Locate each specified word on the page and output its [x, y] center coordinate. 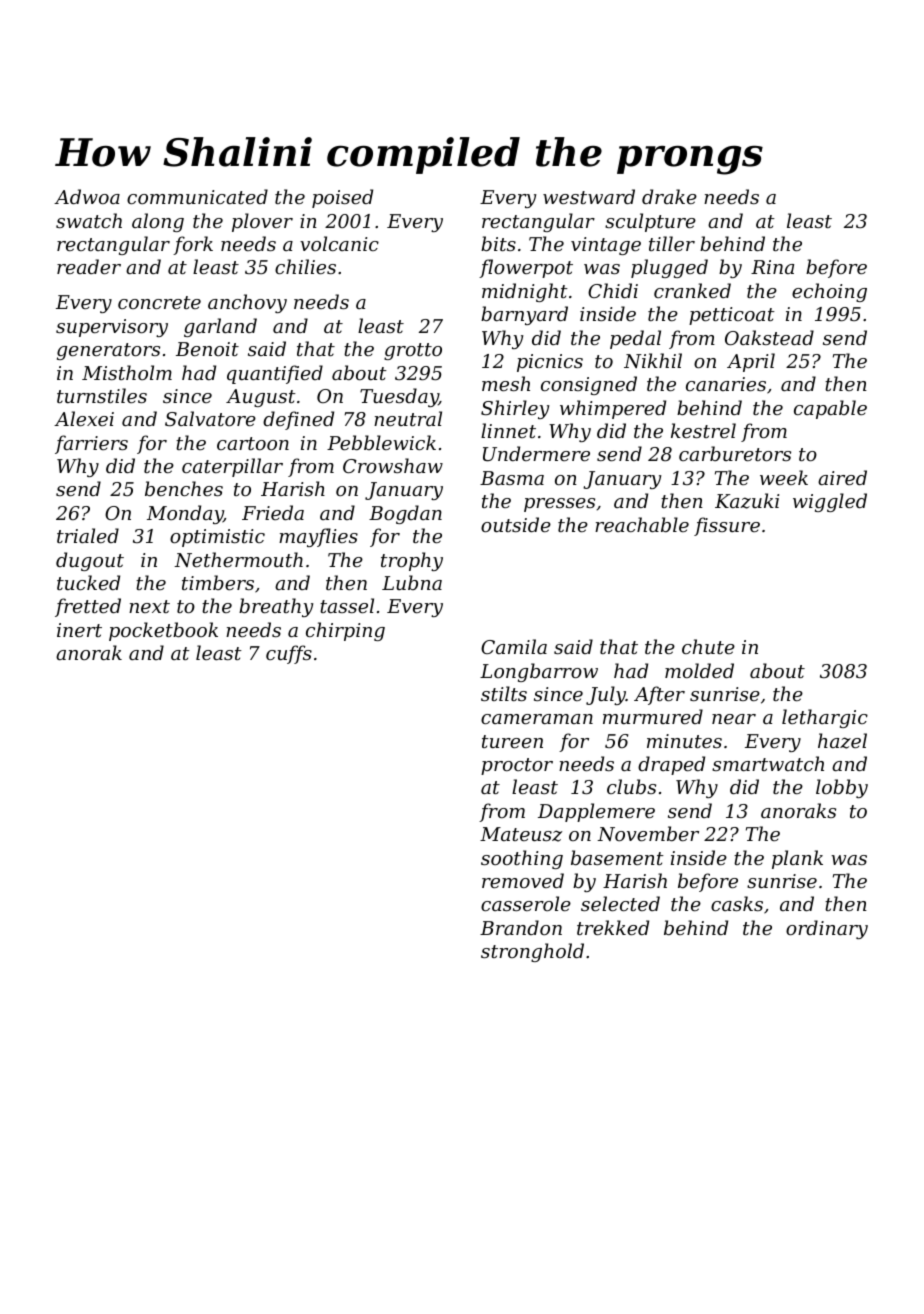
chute [708, 646]
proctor [517, 766]
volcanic [339, 243]
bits [498, 243]
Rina [772, 267]
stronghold [532, 952]
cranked [692, 290]
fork [193, 245]
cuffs [289, 654]
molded [699, 670]
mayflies [318, 537]
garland [220, 327]
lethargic [825, 718]
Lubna [412, 582]
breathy [276, 607]
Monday [185, 514]
